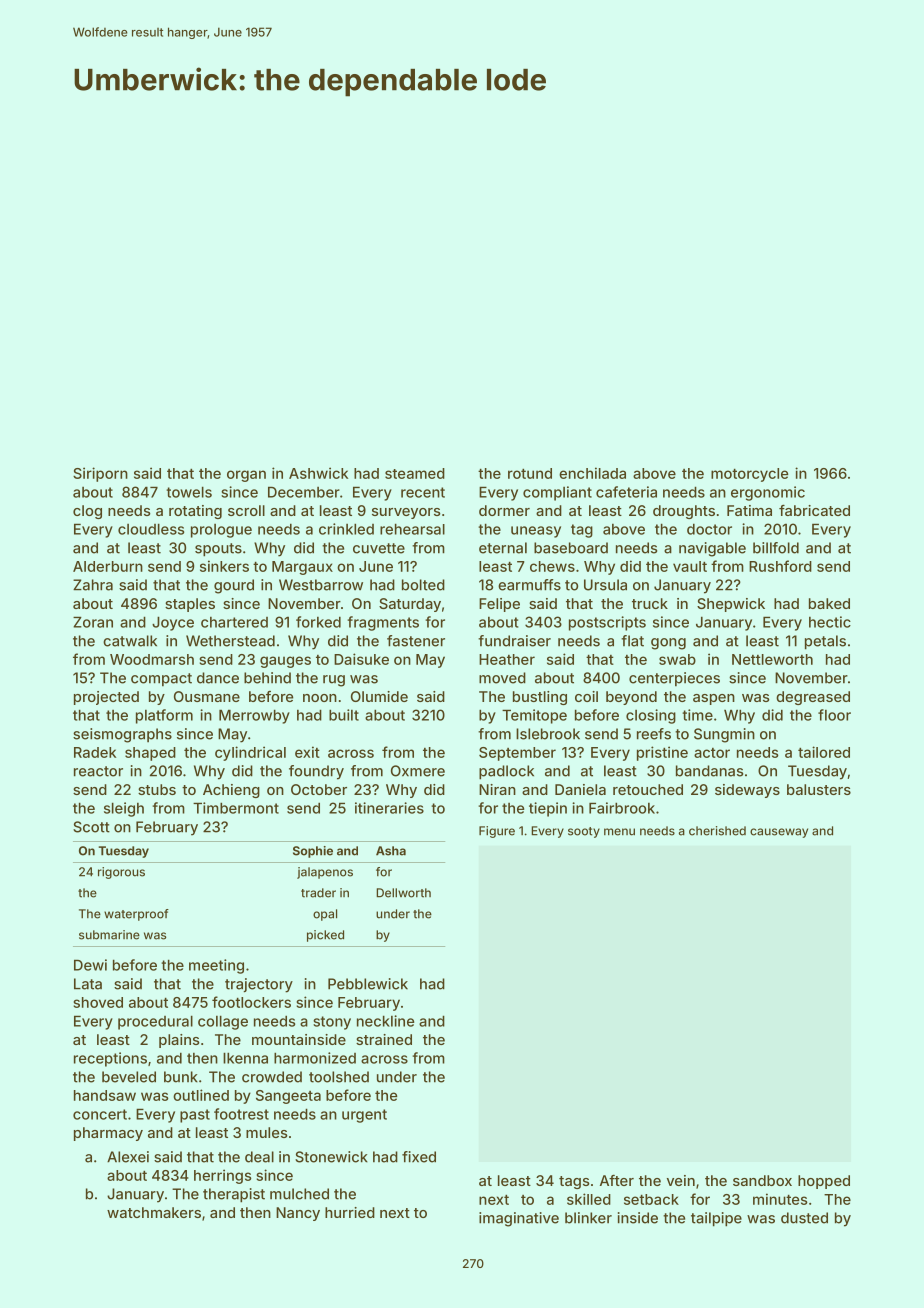 The width and height of the screenshot is (924, 1308). I want to click on fabricated, so click(814, 510).
